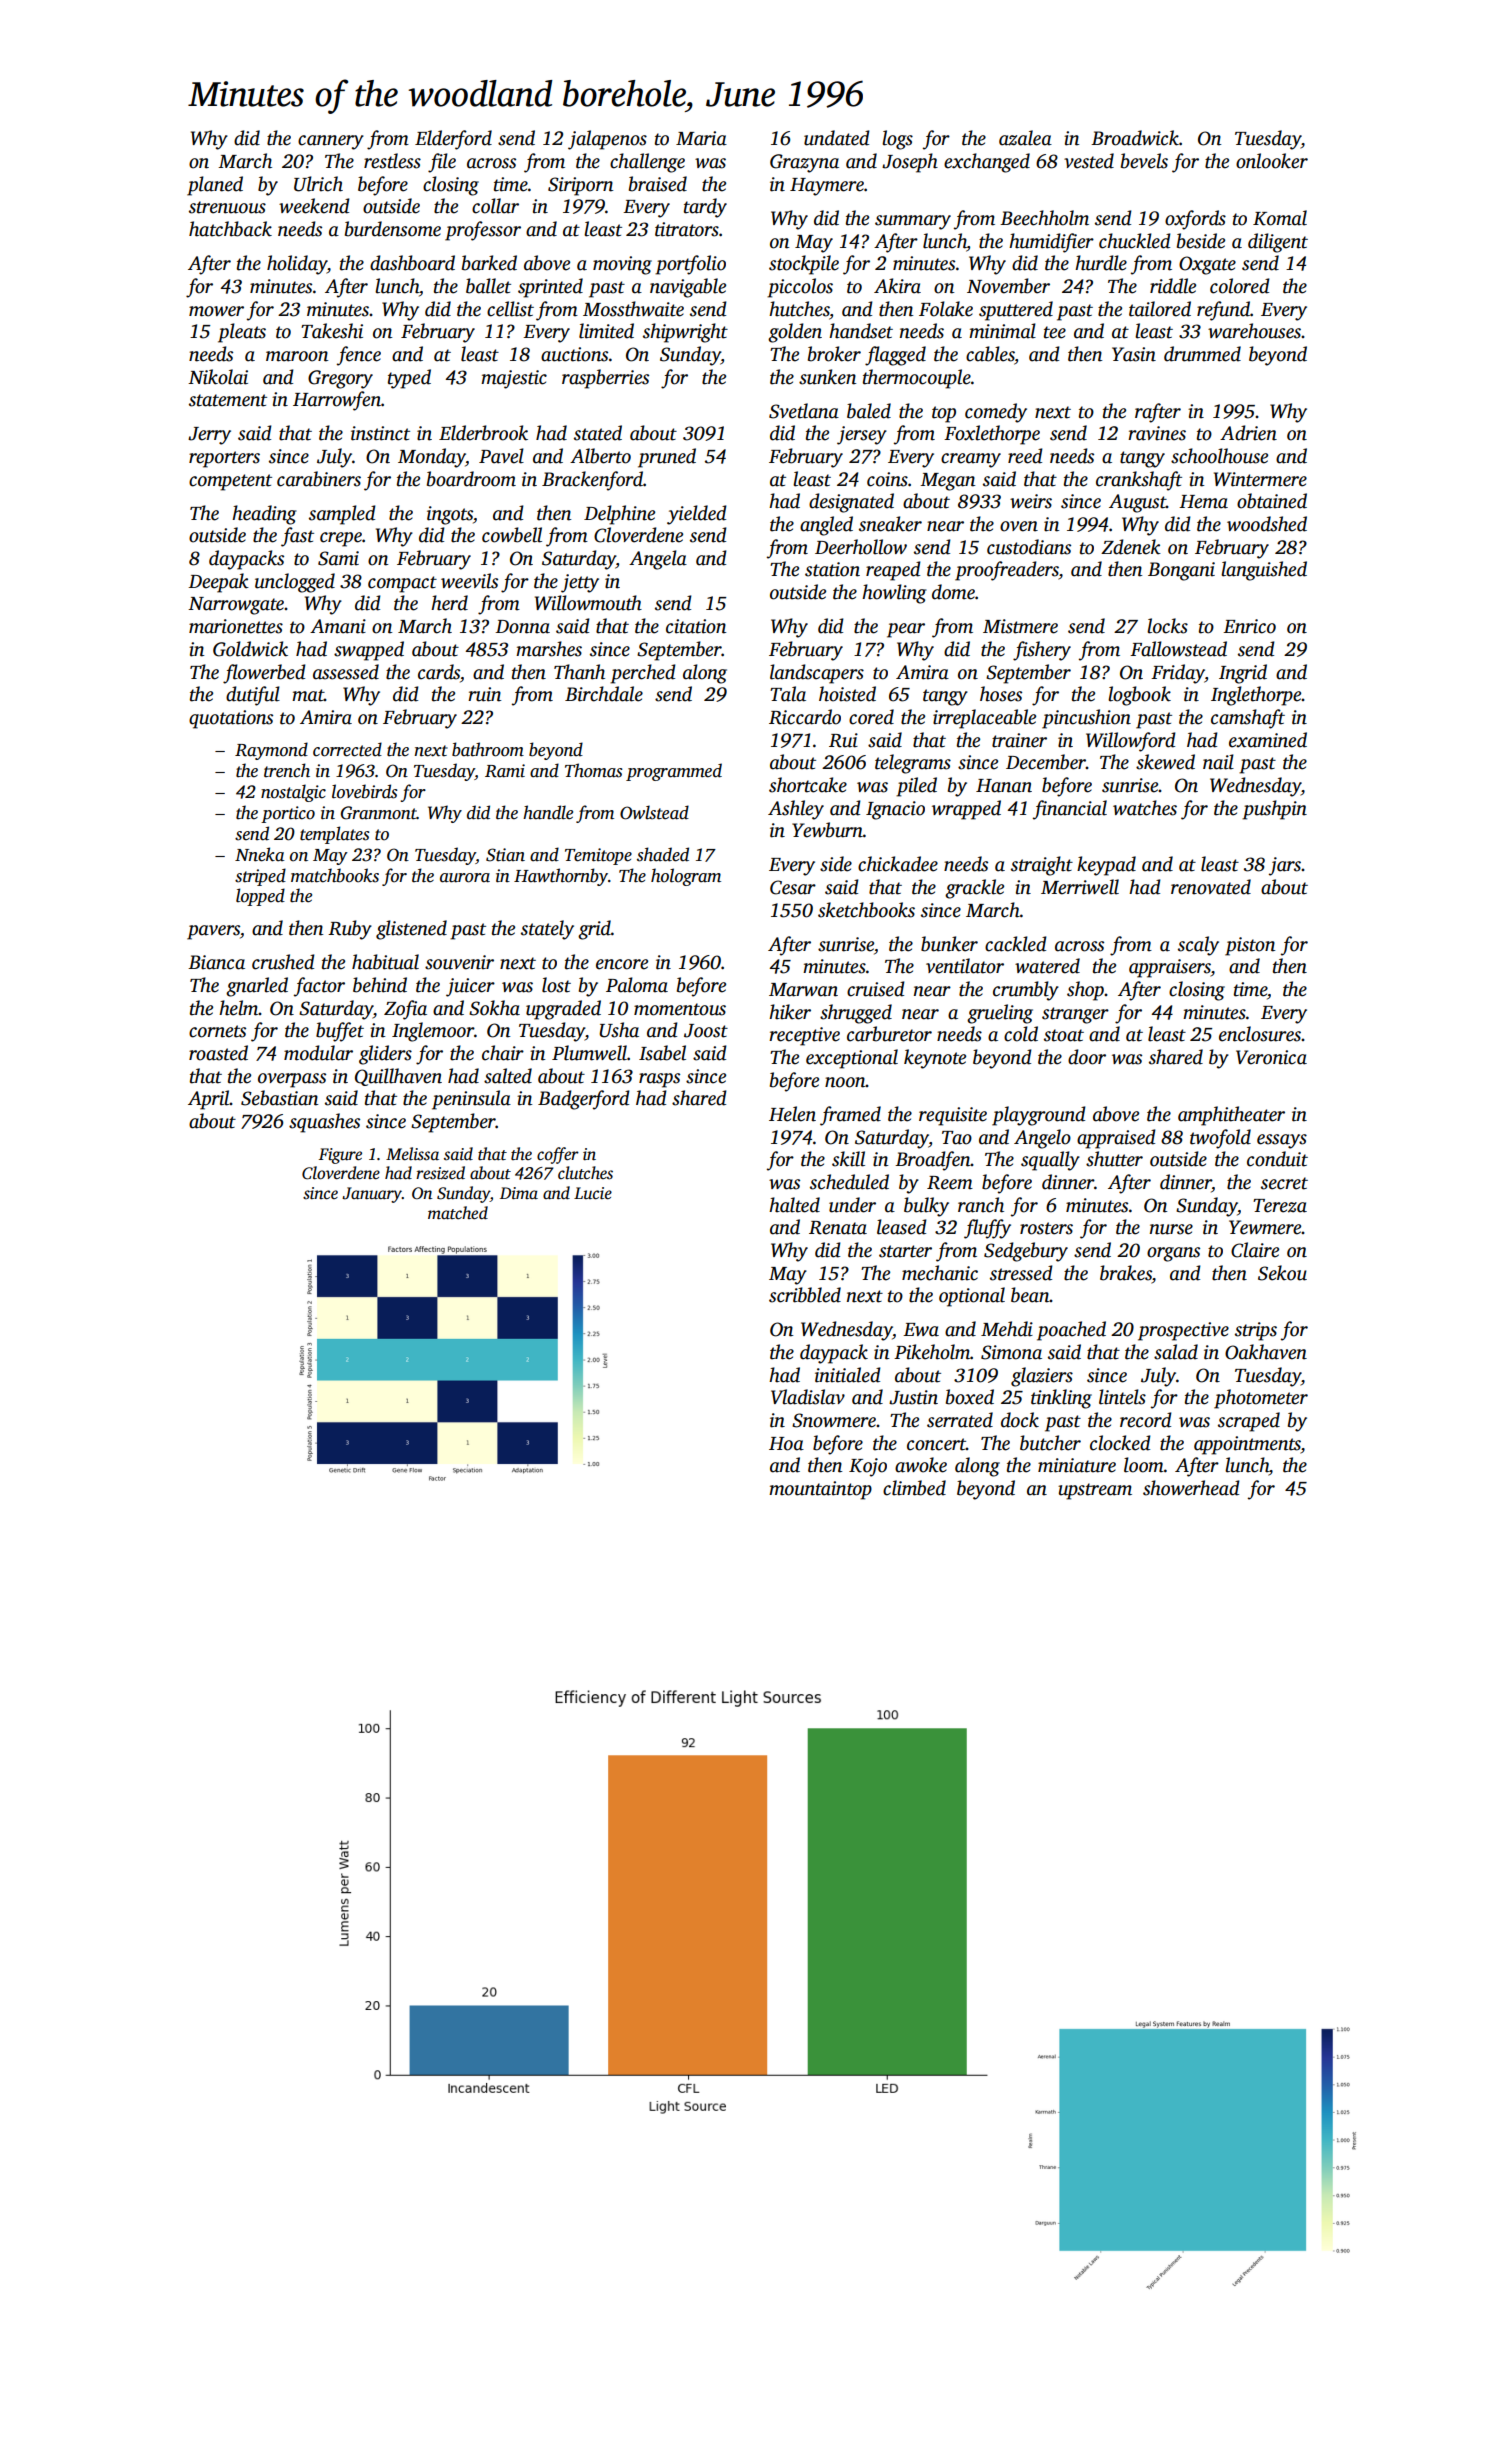 The width and height of the screenshot is (1496, 2464). What do you see at coordinates (1250, 946) in the screenshot?
I see `piston` at bounding box center [1250, 946].
